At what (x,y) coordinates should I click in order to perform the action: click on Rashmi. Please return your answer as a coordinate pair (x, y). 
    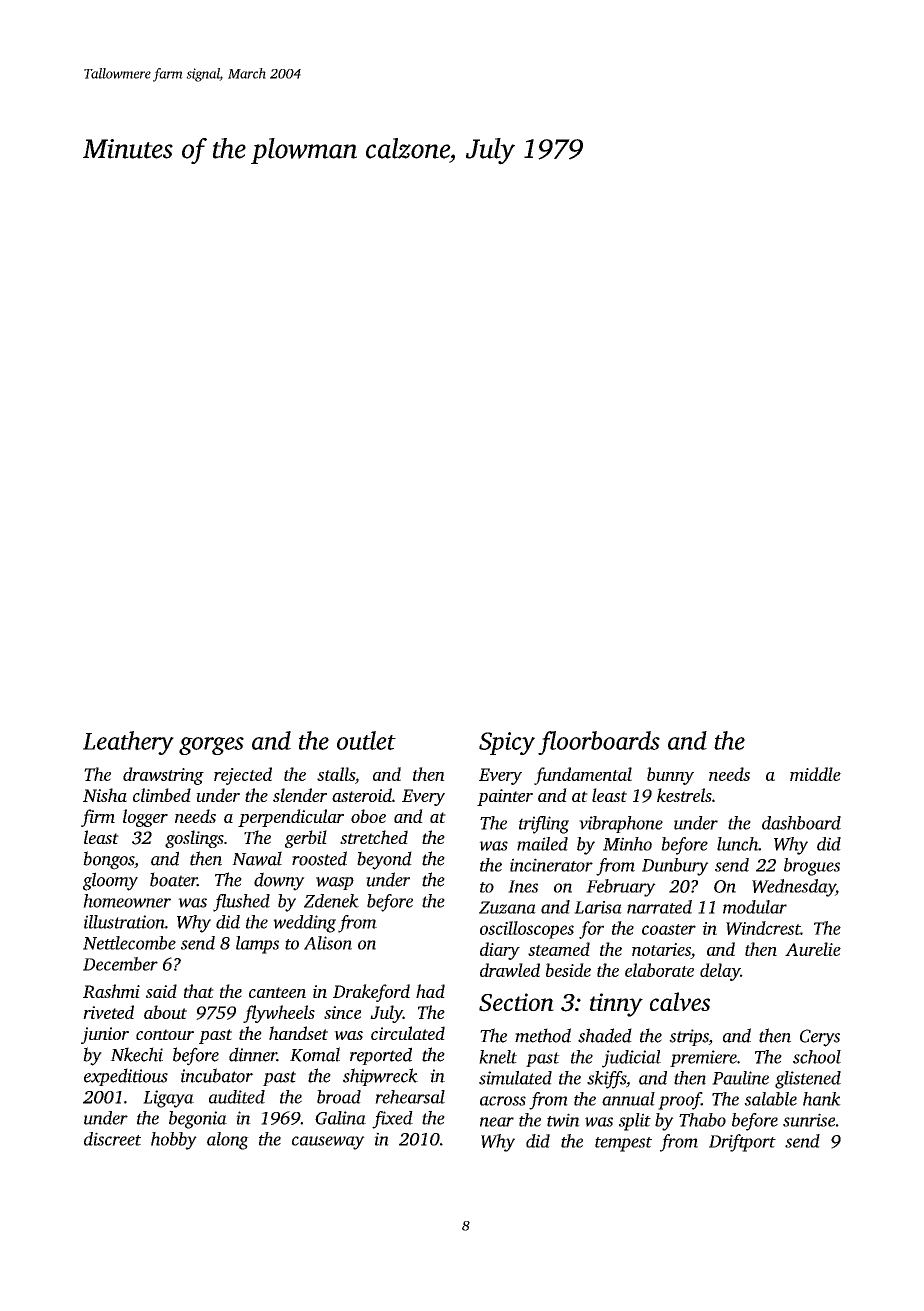
    Looking at the image, I should click on (111, 991).
